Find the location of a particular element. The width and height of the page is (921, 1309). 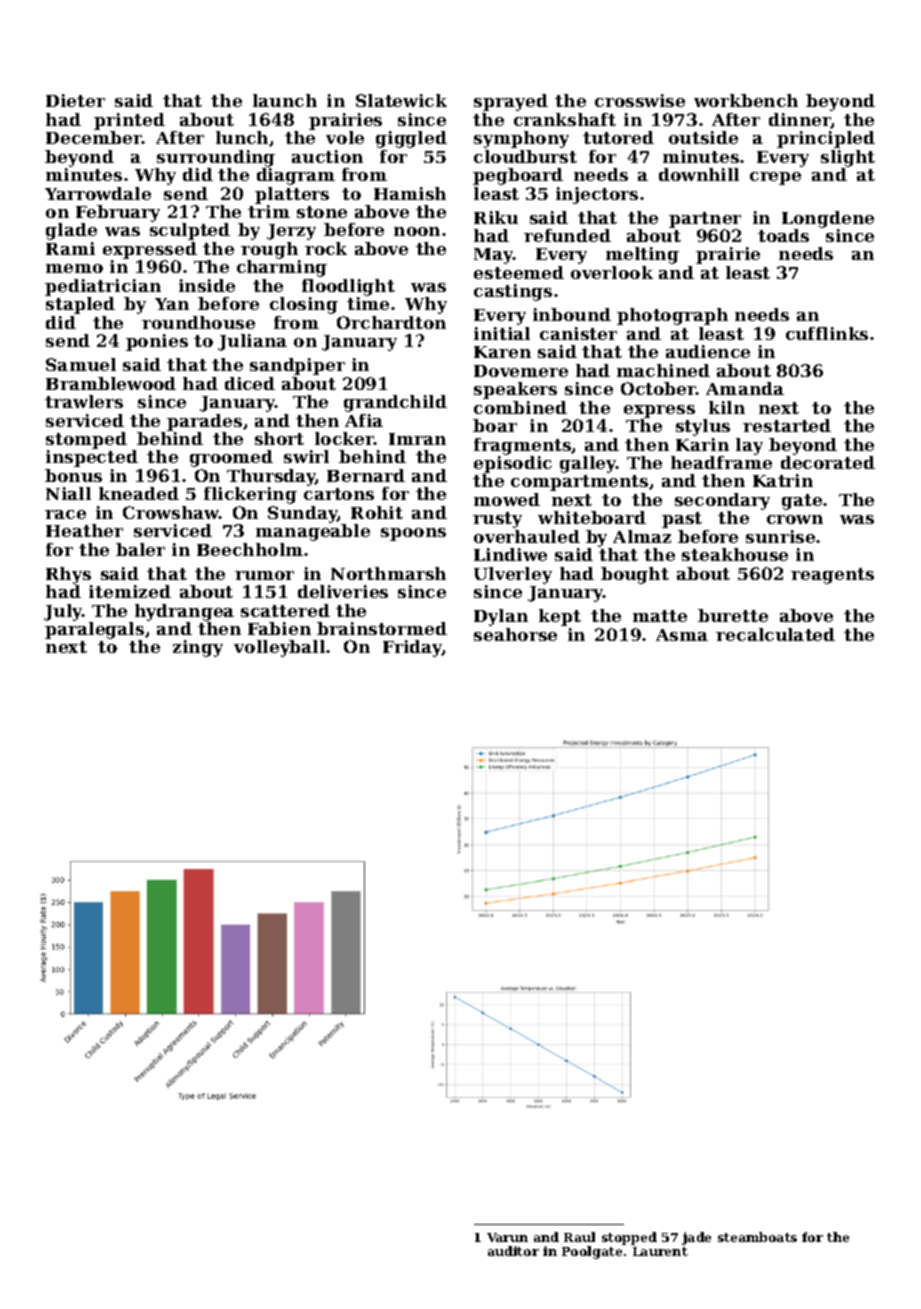

matte is located at coordinates (660, 616).
